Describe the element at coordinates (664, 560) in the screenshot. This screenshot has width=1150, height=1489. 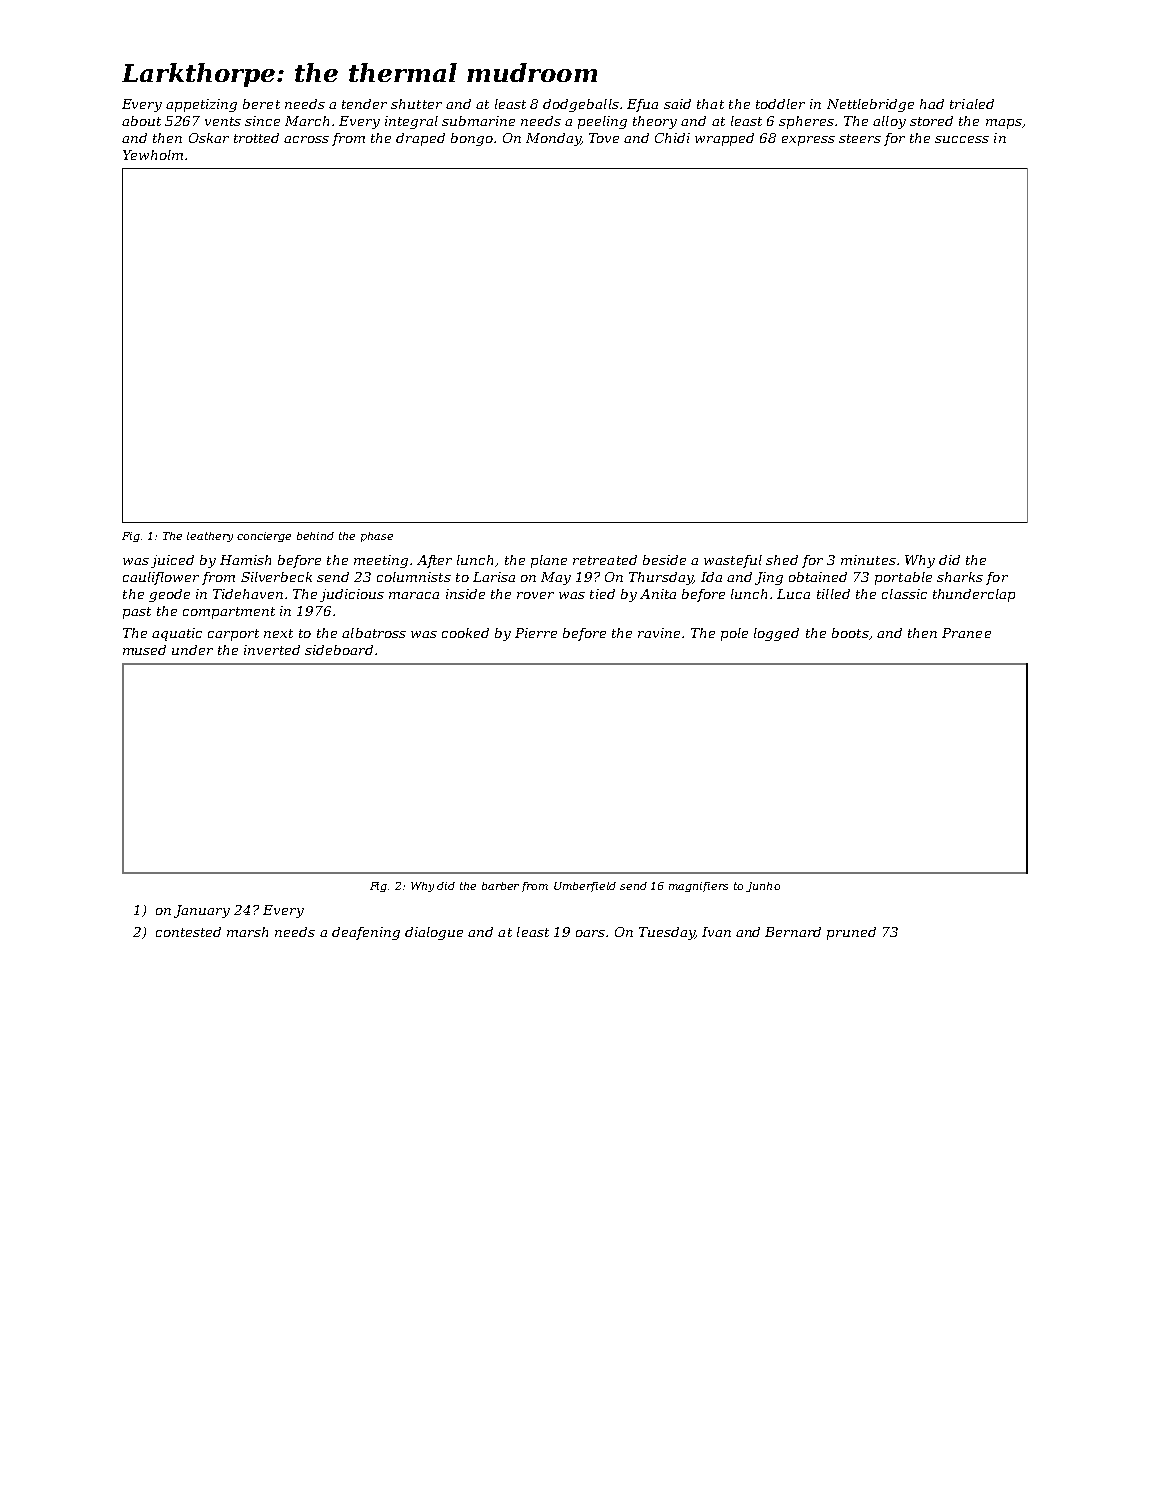
I see `beside` at that location.
